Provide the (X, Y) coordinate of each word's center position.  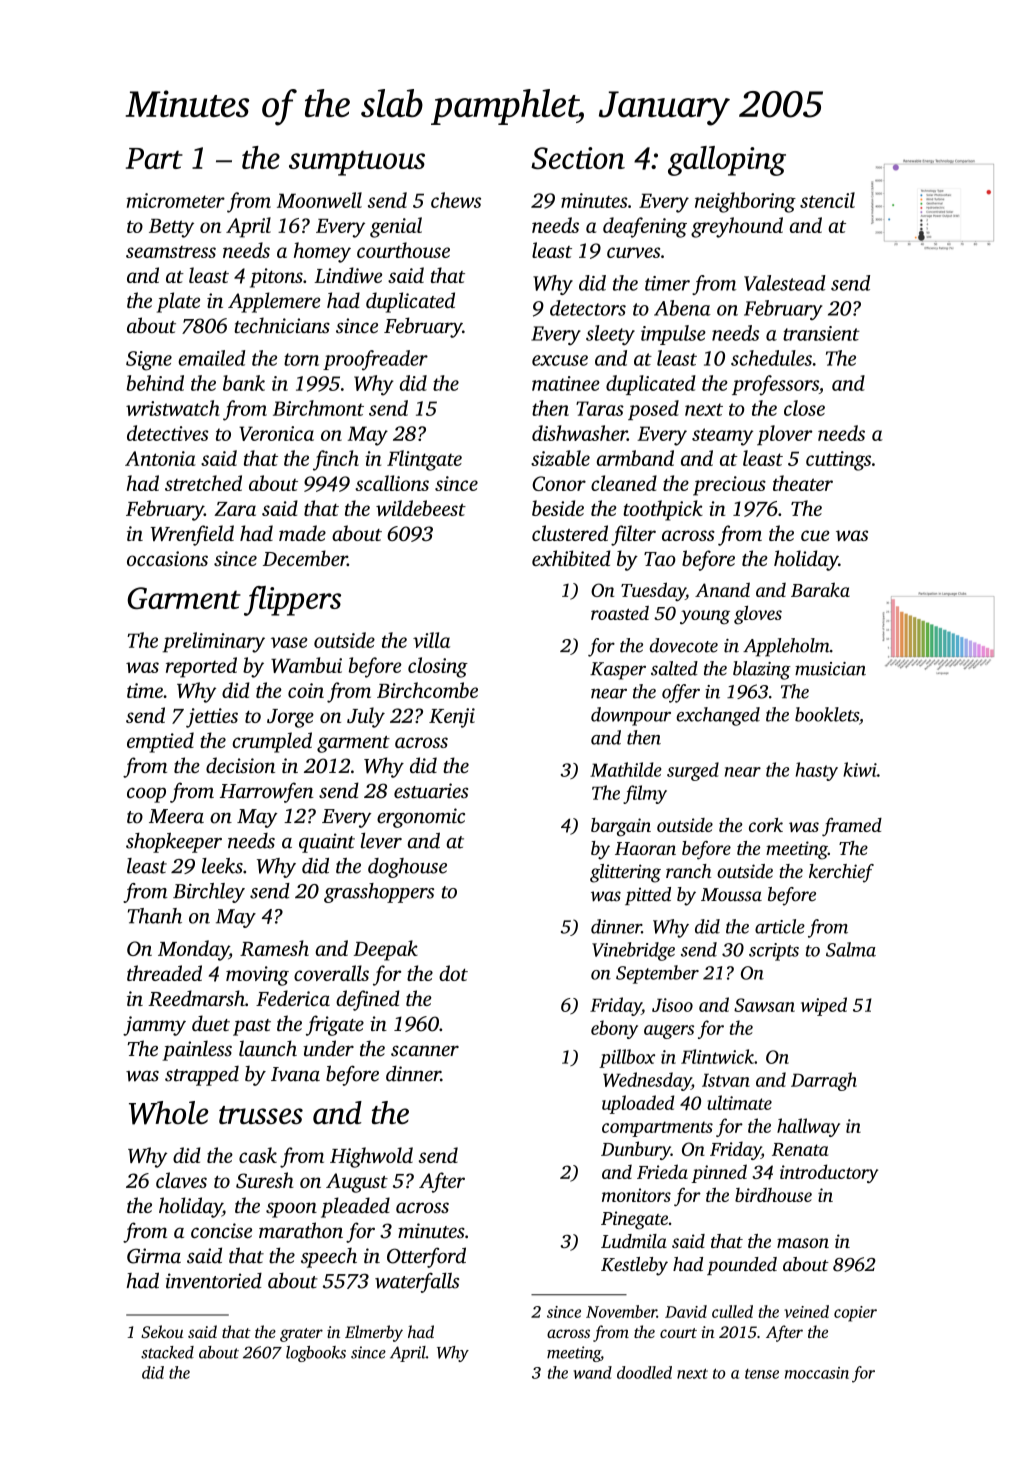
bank (244, 383)
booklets (827, 714)
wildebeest (421, 508)
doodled (644, 1372)
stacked (167, 1352)
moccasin (817, 1373)
